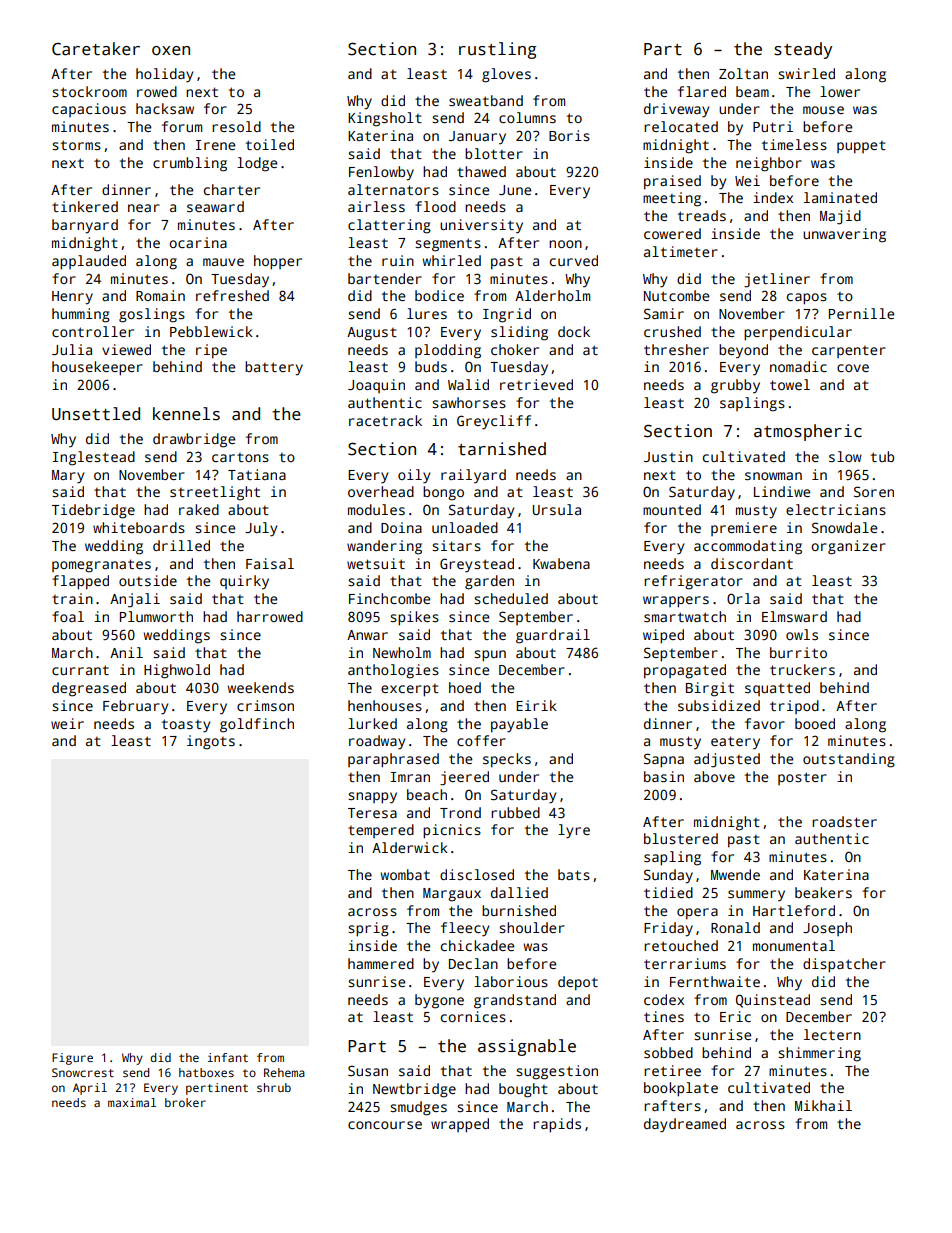 The height and width of the image is (1233, 952). Describe the element at coordinates (72, 1059) in the image. I see `Figure` at that location.
